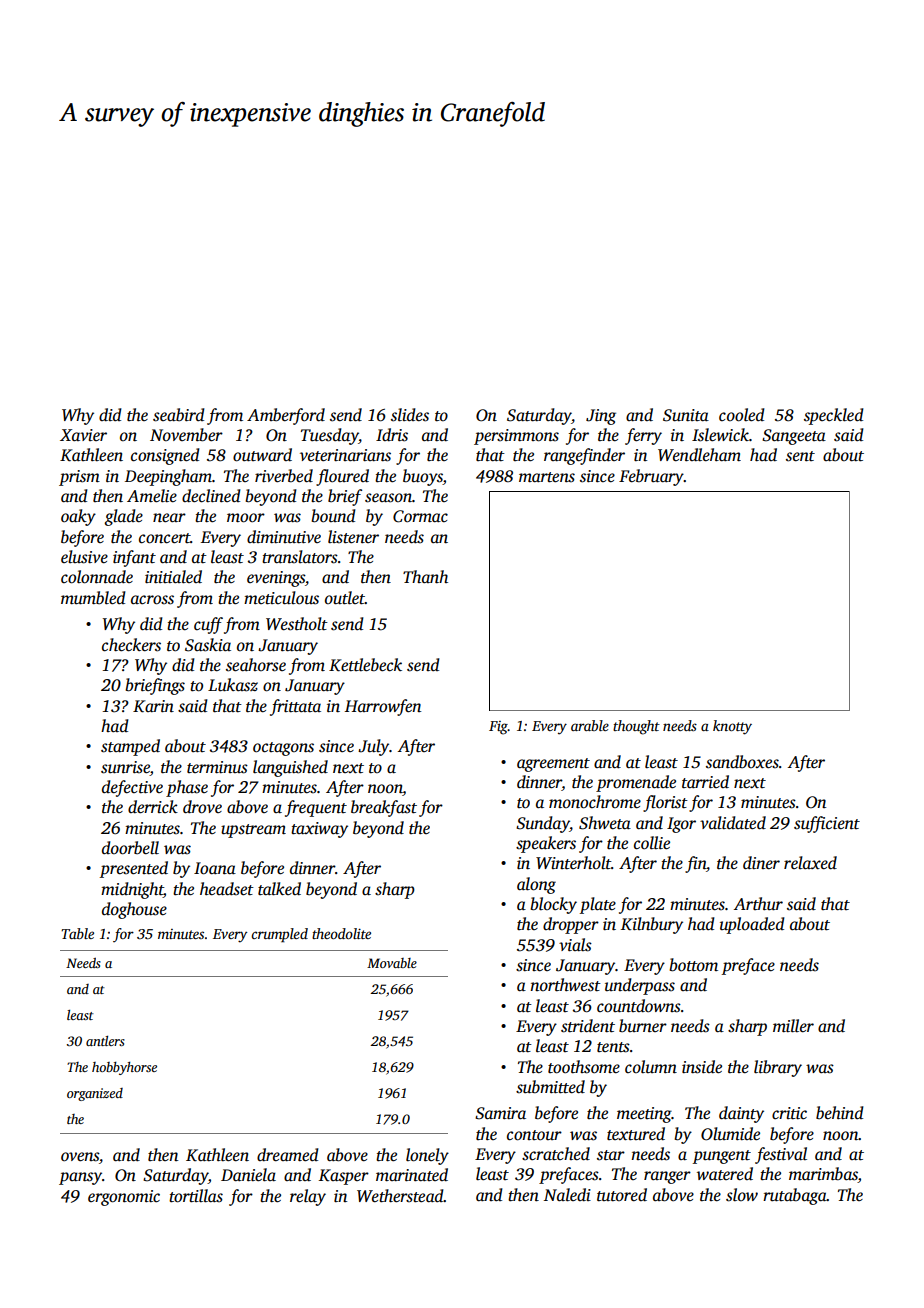 The height and width of the screenshot is (1308, 924). What do you see at coordinates (498, 728) in the screenshot?
I see `Fig` at bounding box center [498, 728].
